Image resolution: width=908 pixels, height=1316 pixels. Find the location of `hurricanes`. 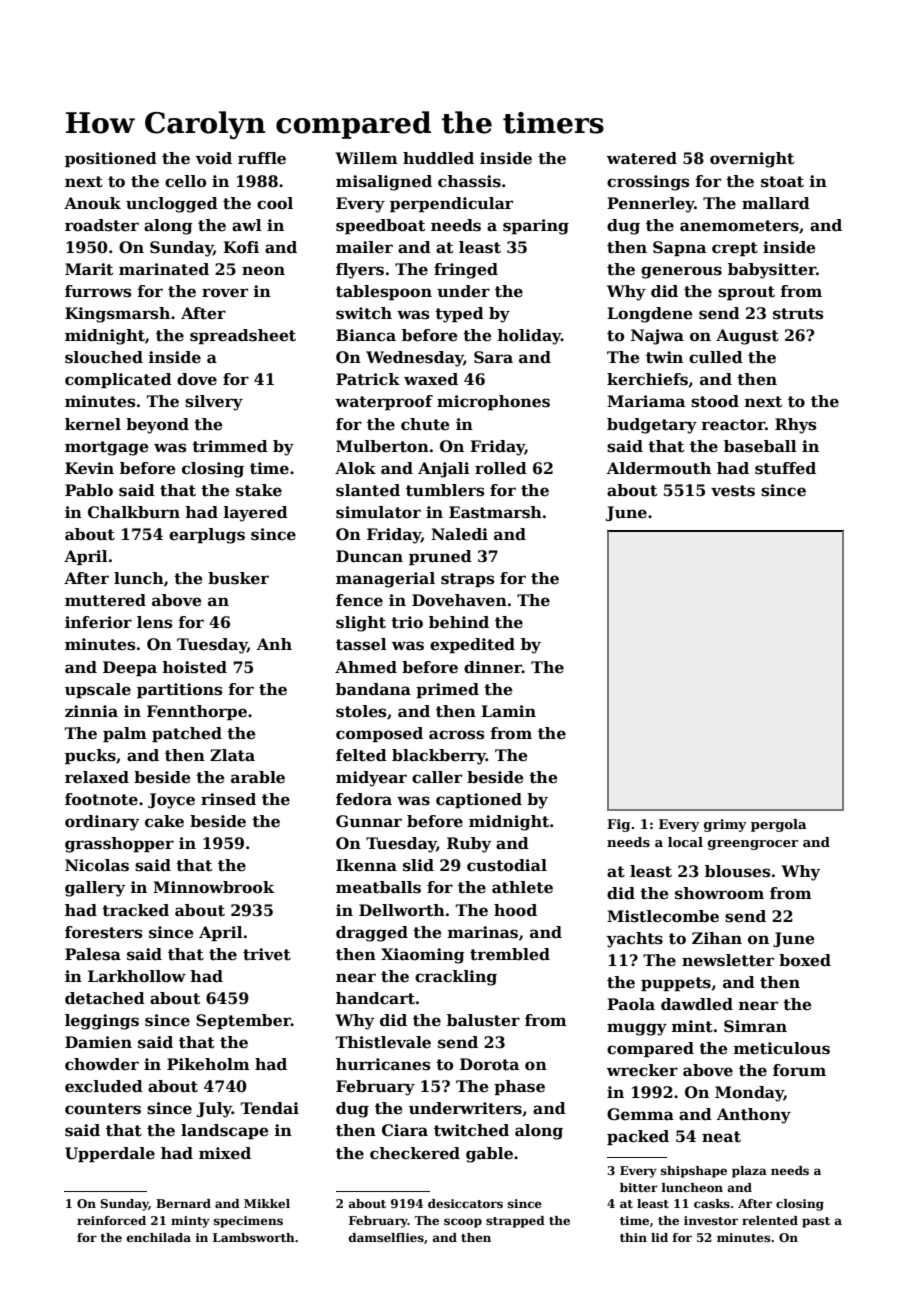

hurricanes is located at coordinates (383, 1064).
